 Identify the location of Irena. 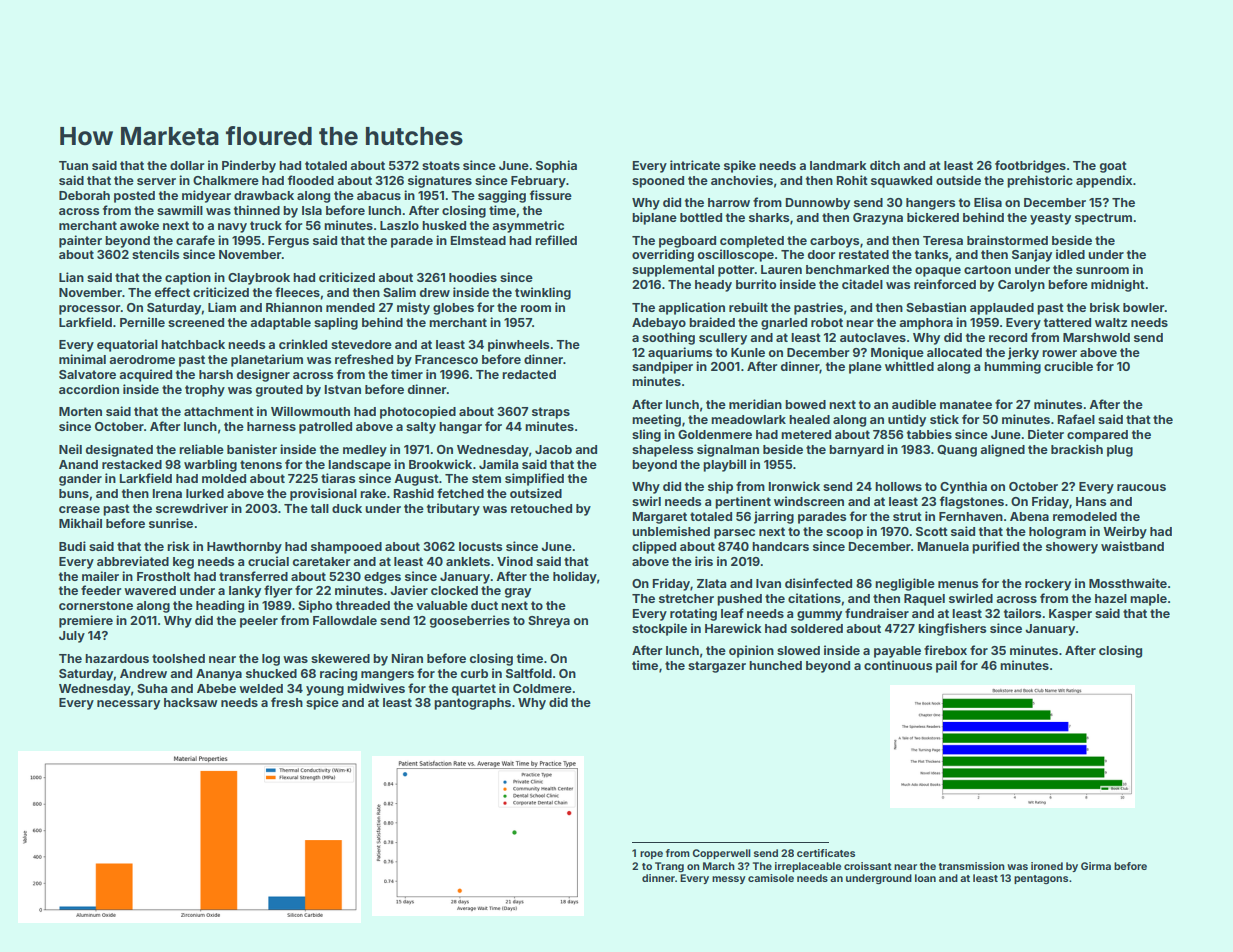
(167, 493).
